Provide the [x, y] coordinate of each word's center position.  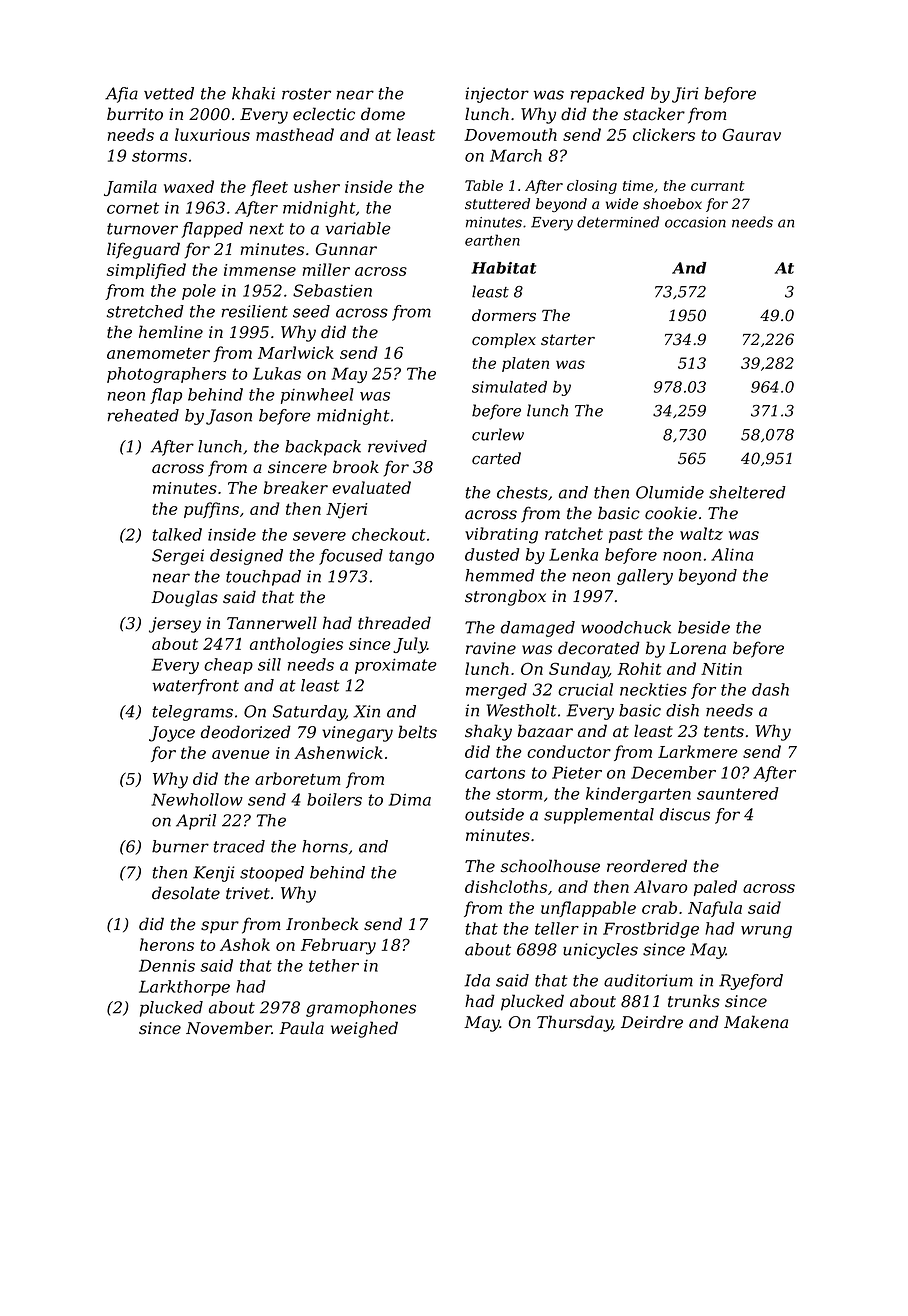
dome [383, 114]
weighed [364, 1029]
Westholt [522, 710]
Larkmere [698, 751]
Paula [301, 1028]
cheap [228, 666]
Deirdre [652, 1022]
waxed [189, 186]
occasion [695, 222]
